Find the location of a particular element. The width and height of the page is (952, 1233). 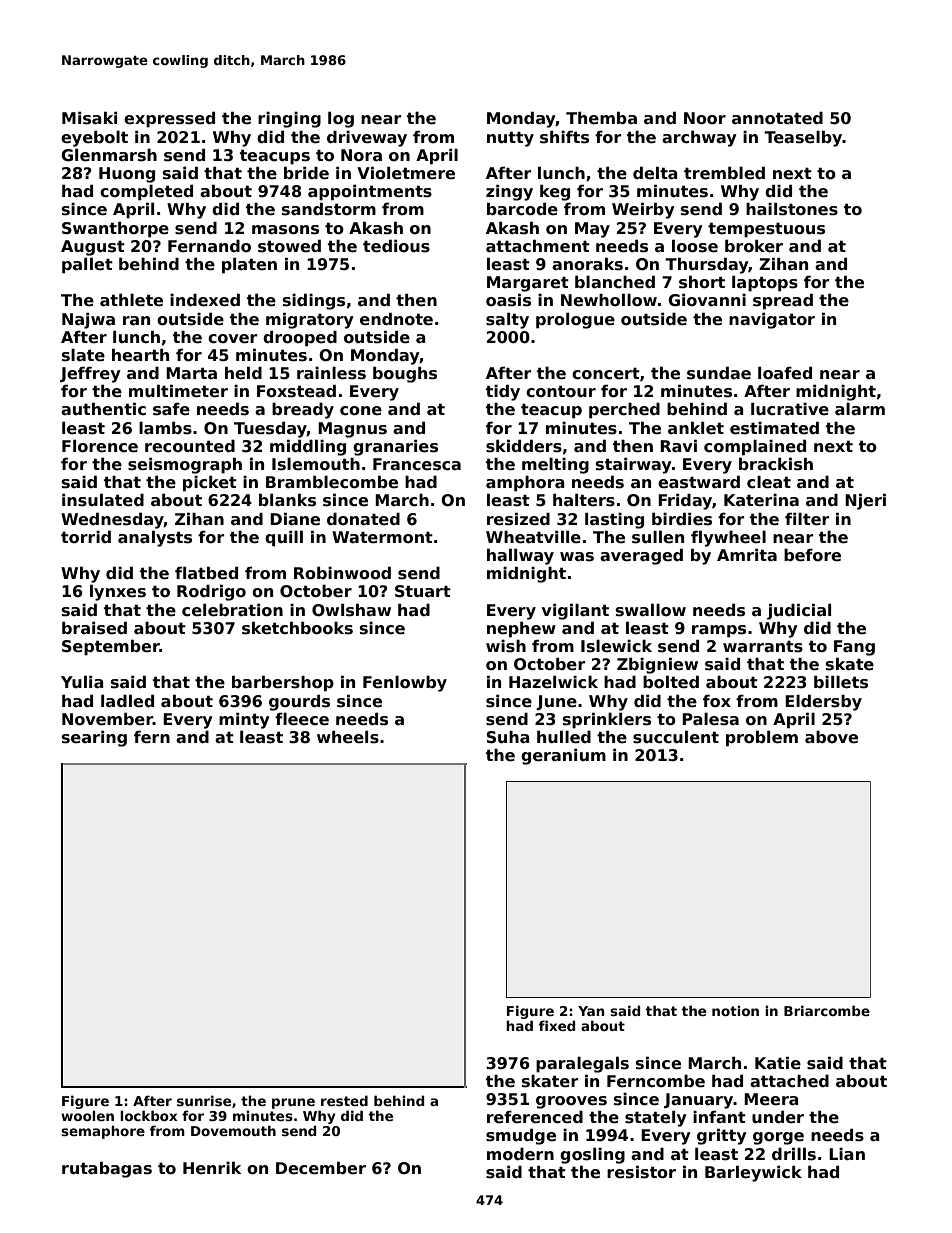

Fenlowby is located at coordinates (405, 684).
